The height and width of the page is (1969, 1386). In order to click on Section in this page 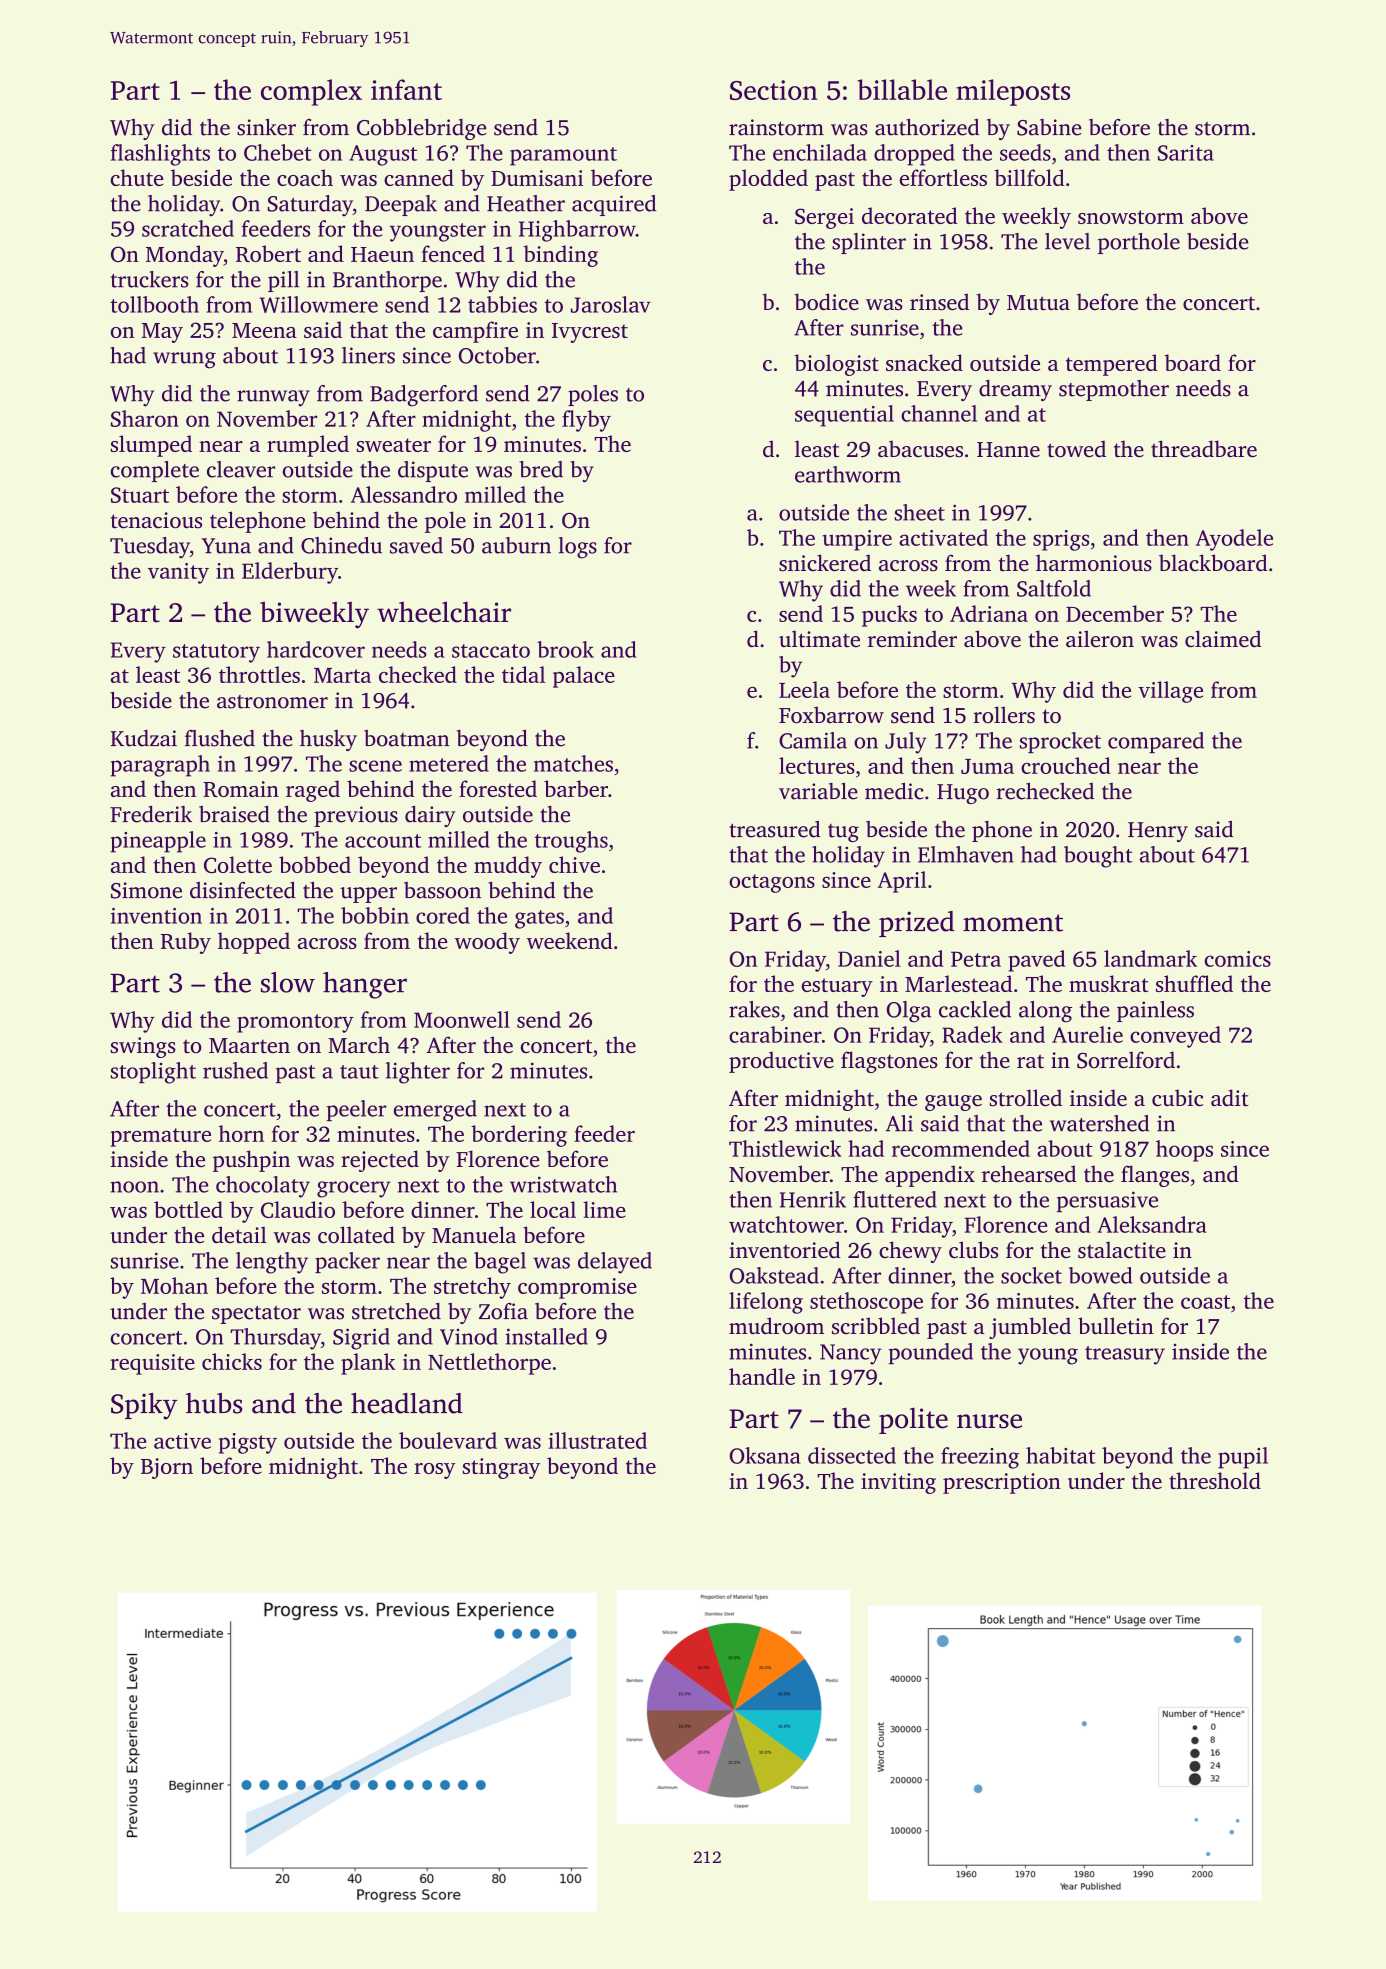, I will do `click(773, 90)`.
